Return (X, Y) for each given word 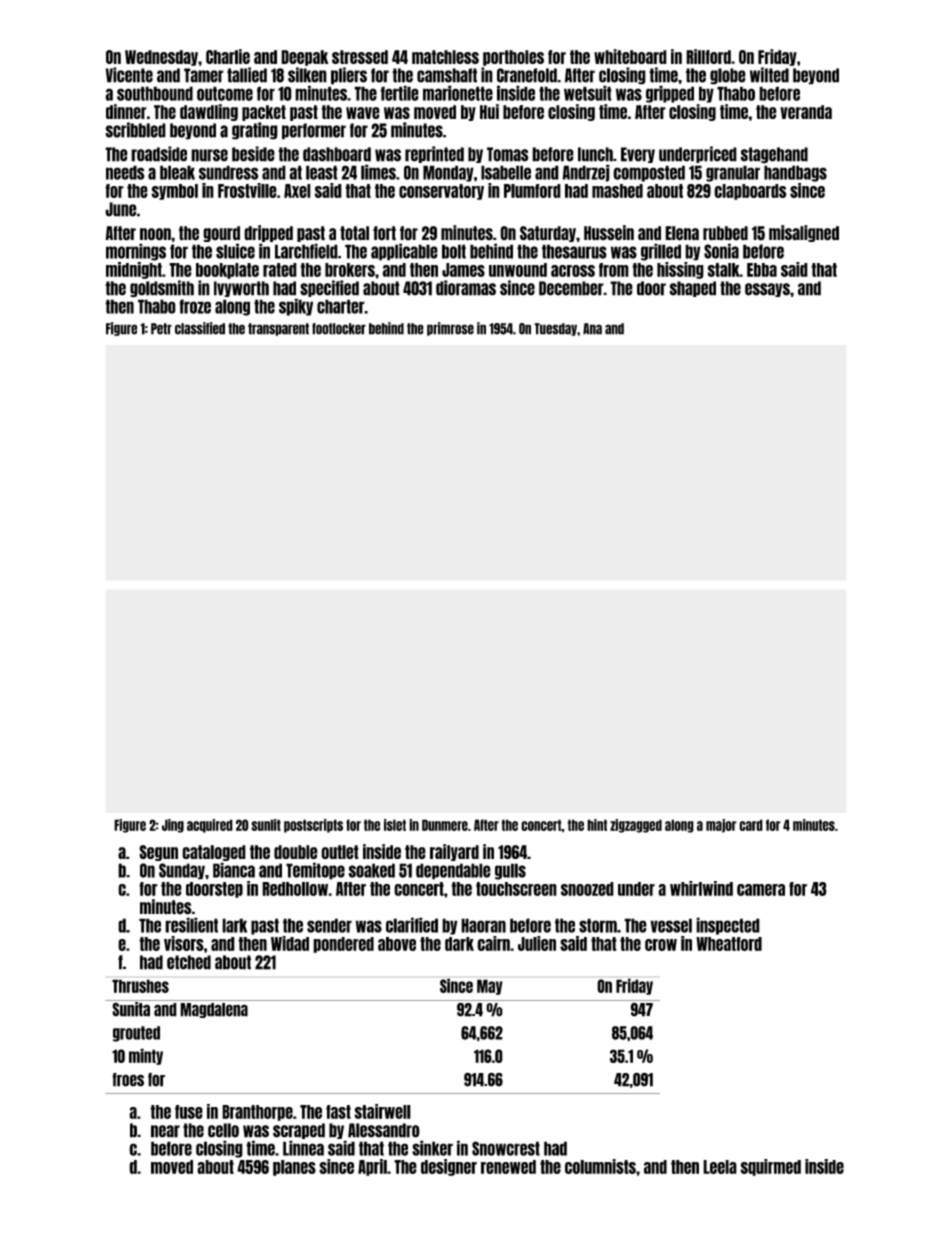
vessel (671, 925)
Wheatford (729, 944)
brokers (350, 270)
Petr (161, 329)
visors (184, 943)
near (165, 1131)
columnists (600, 1166)
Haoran (483, 925)
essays (767, 290)
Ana (592, 329)
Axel (297, 191)
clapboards (750, 192)
